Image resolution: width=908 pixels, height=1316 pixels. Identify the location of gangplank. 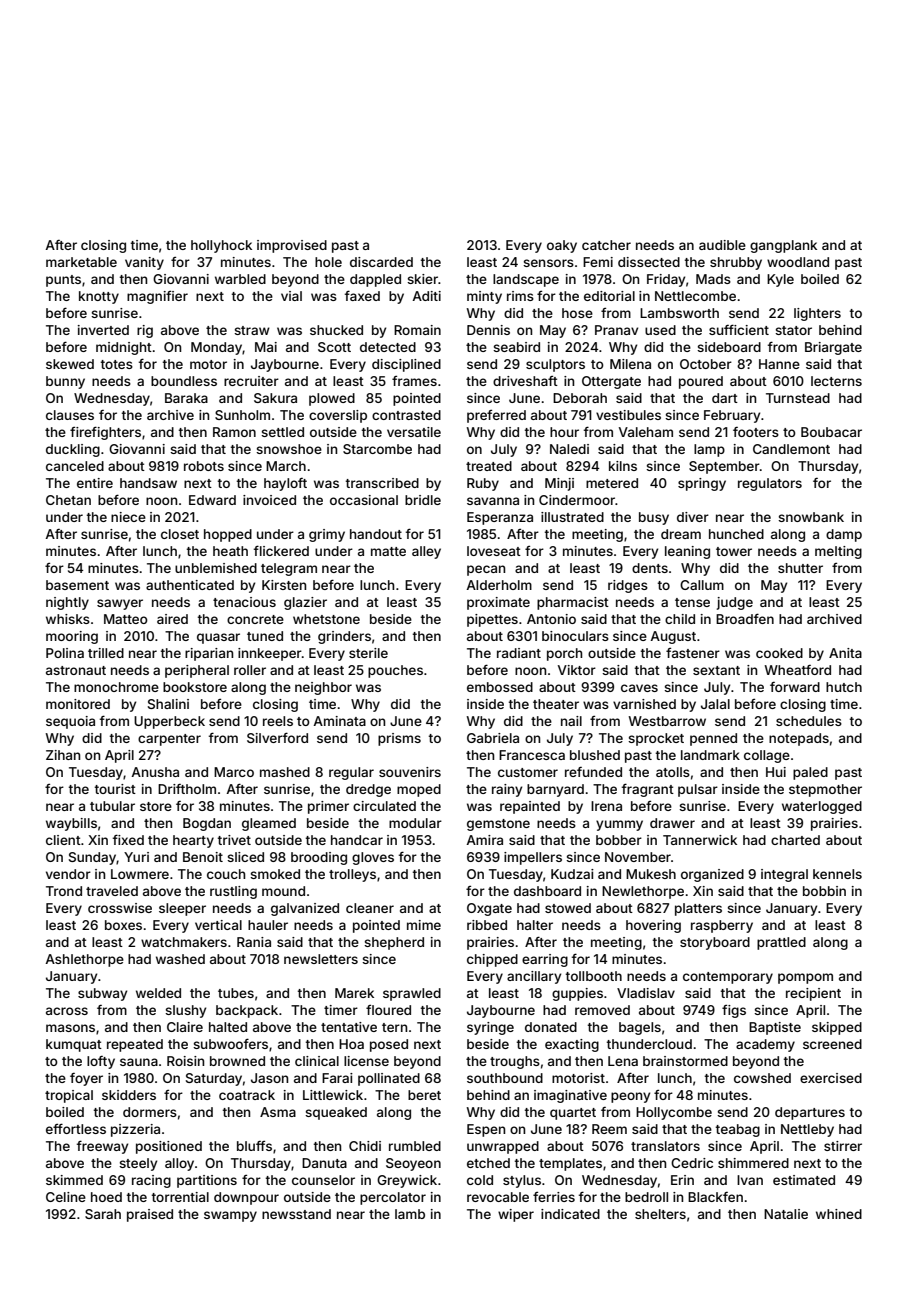
(783, 246).
